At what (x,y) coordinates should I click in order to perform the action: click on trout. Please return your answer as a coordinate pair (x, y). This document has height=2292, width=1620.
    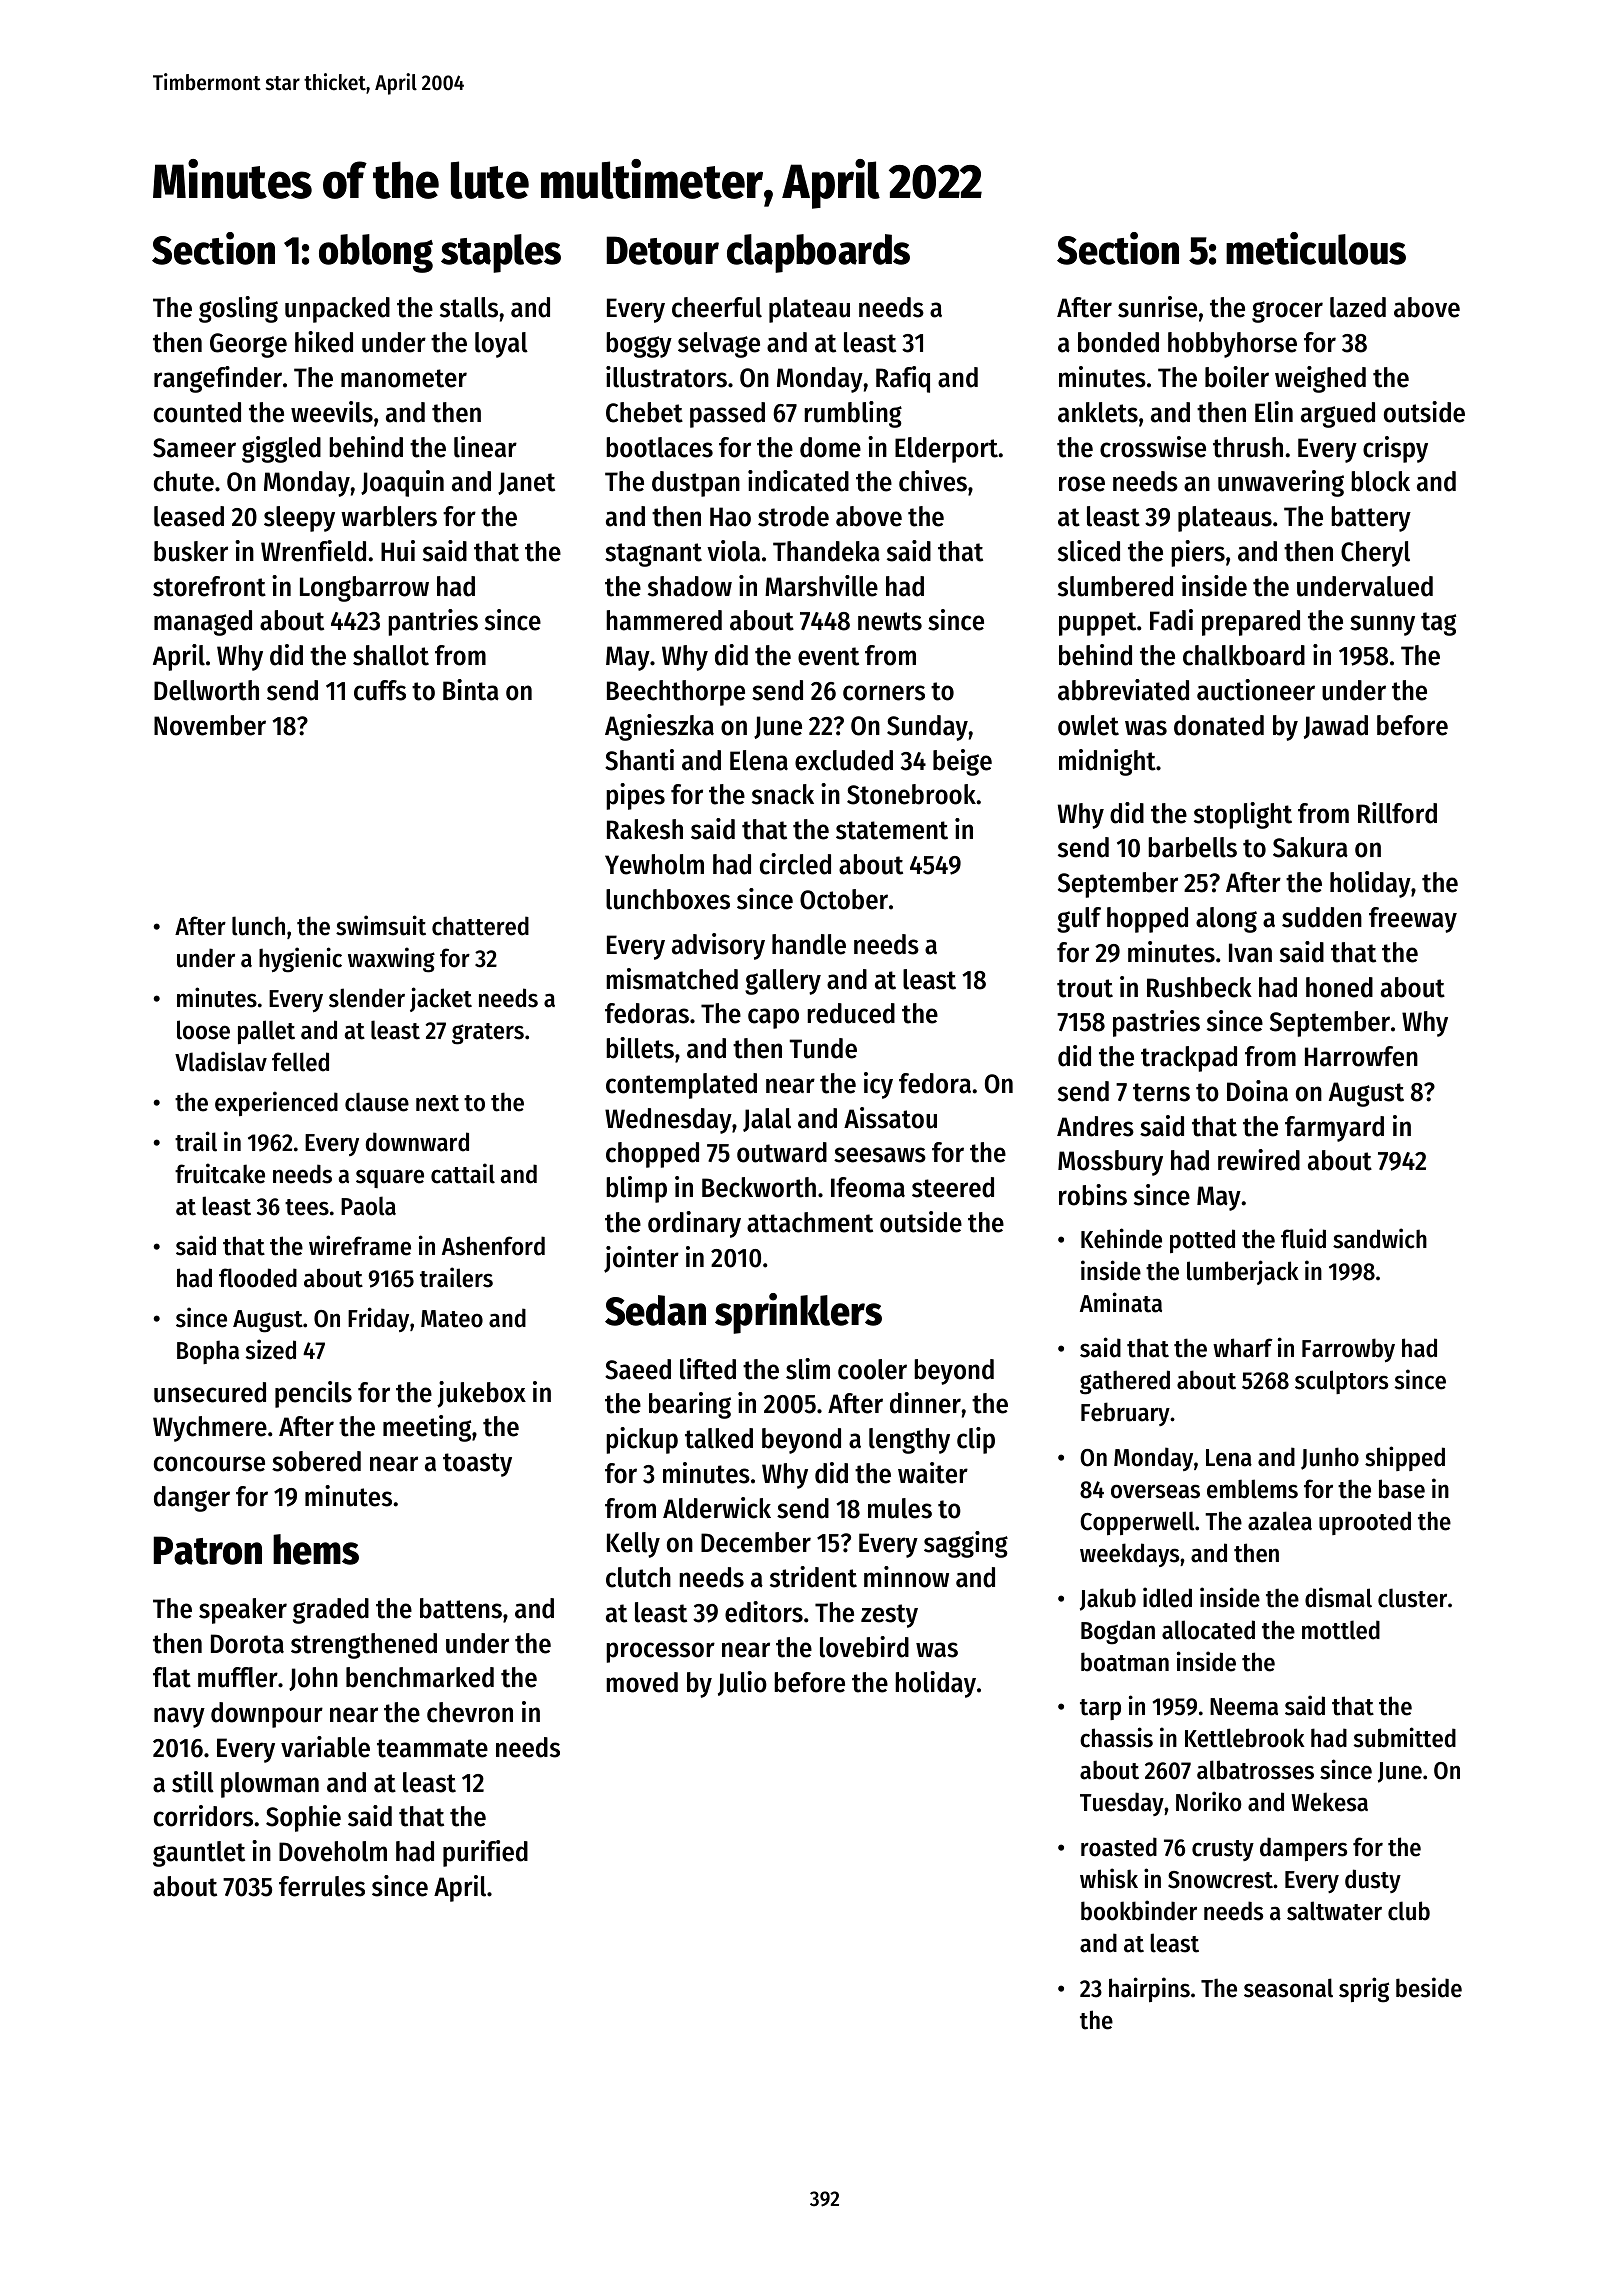
    Looking at the image, I should click on (1085, 988).
